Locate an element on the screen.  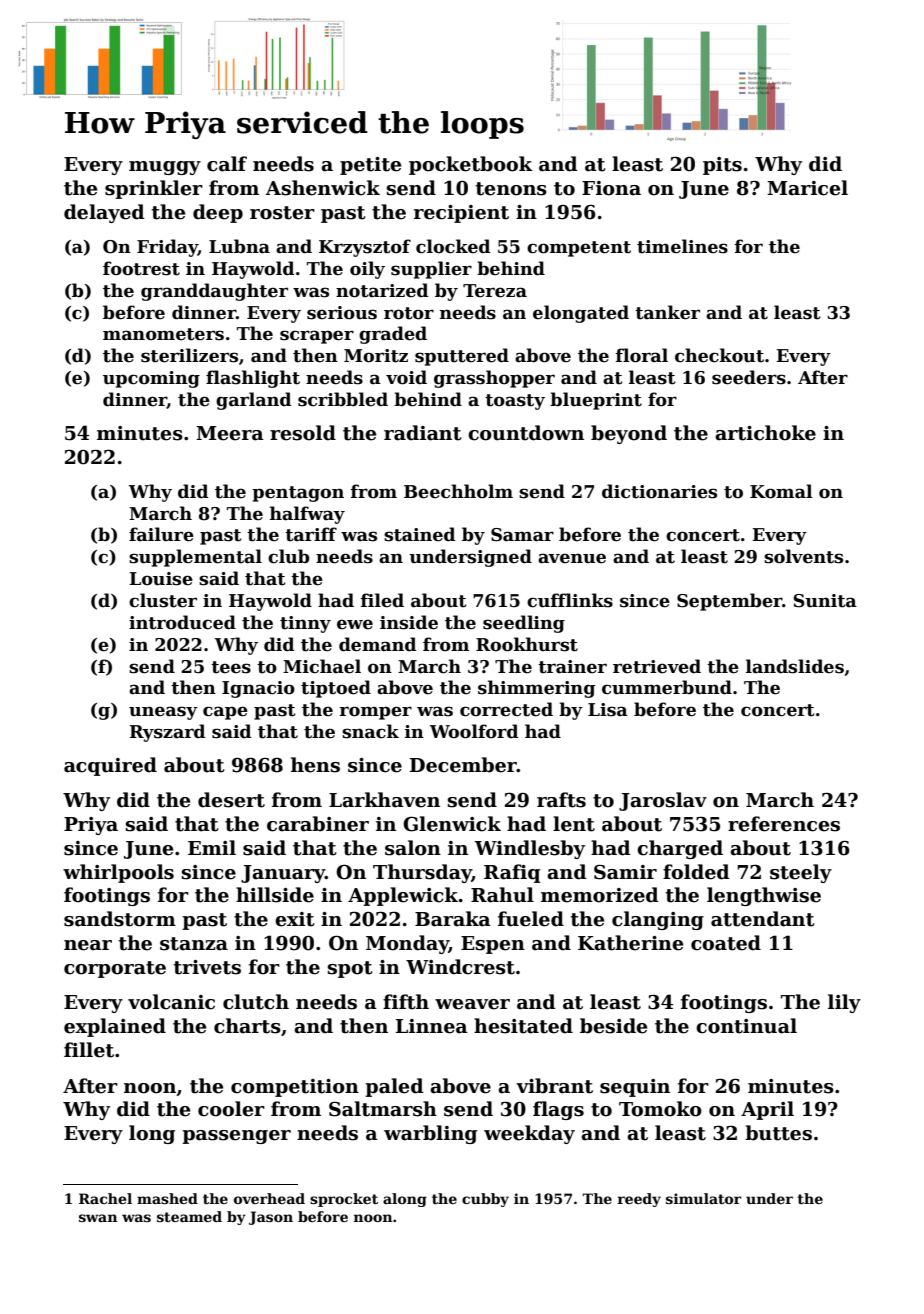
cubby is located at coordinates (485, 1200).
